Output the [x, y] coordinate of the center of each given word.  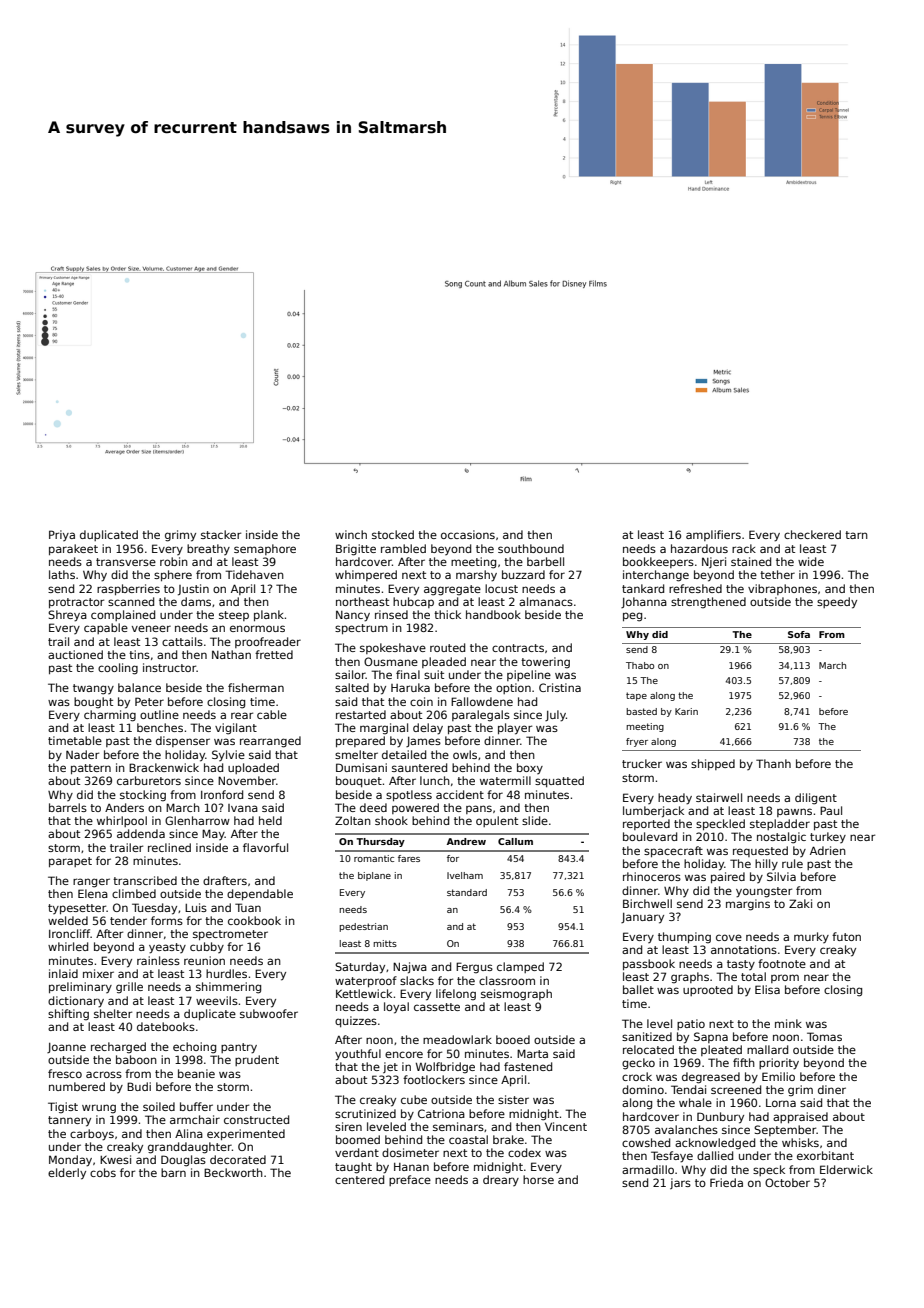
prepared [360, 741]
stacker [221, 534]
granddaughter [190, 1148]
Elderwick [846, 1169]
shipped [713, 764]
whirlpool [122, 821]
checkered [812, 534]
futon [846, 936]
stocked [393, 534]
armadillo [648, 1169]
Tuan [248, 907]
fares [409, 858]
